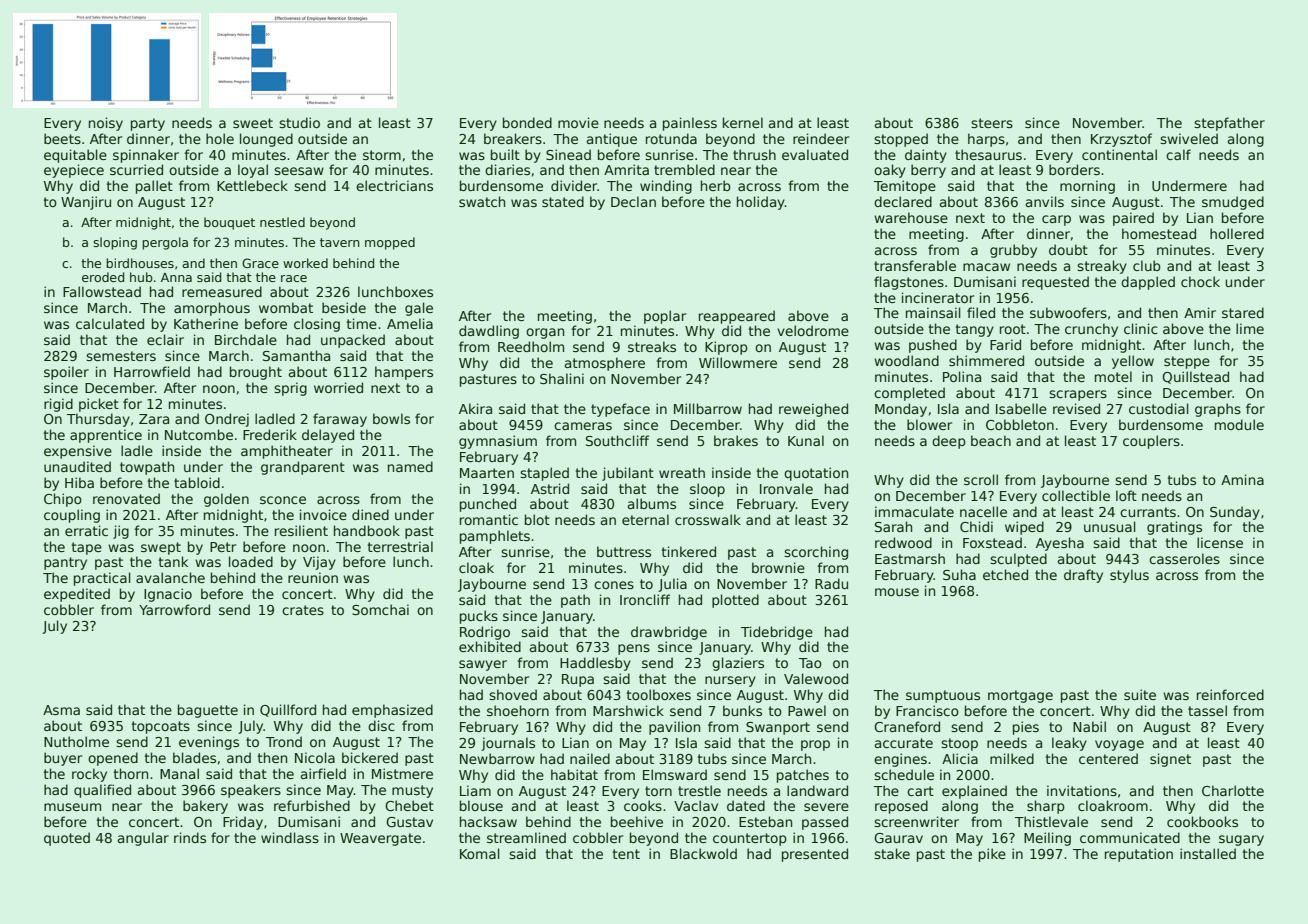 This document has width=1308, height=924. I want to click on installed, so click(1208, 853).
